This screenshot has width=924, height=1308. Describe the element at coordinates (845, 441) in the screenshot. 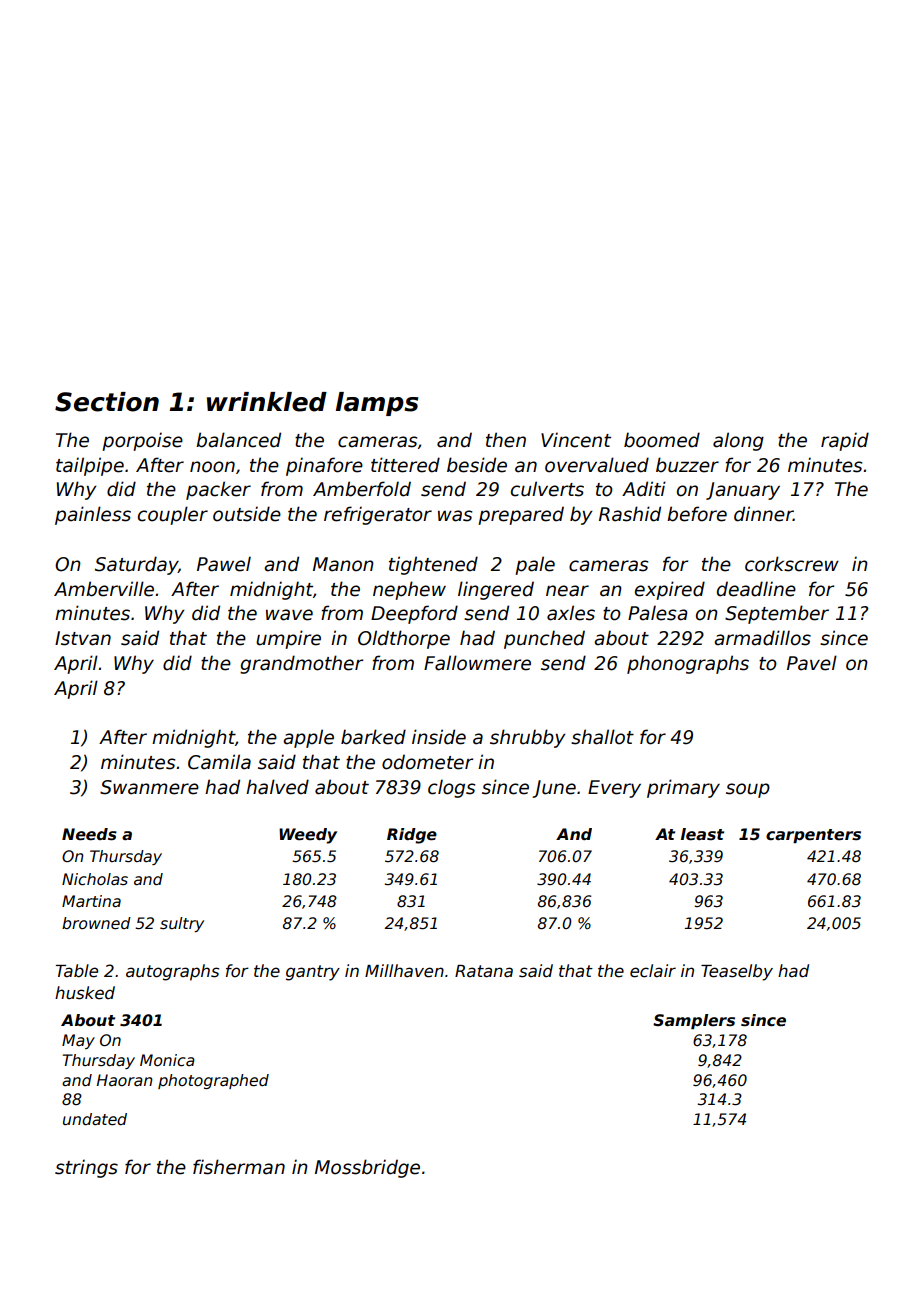

I see `rapid` at that location.
